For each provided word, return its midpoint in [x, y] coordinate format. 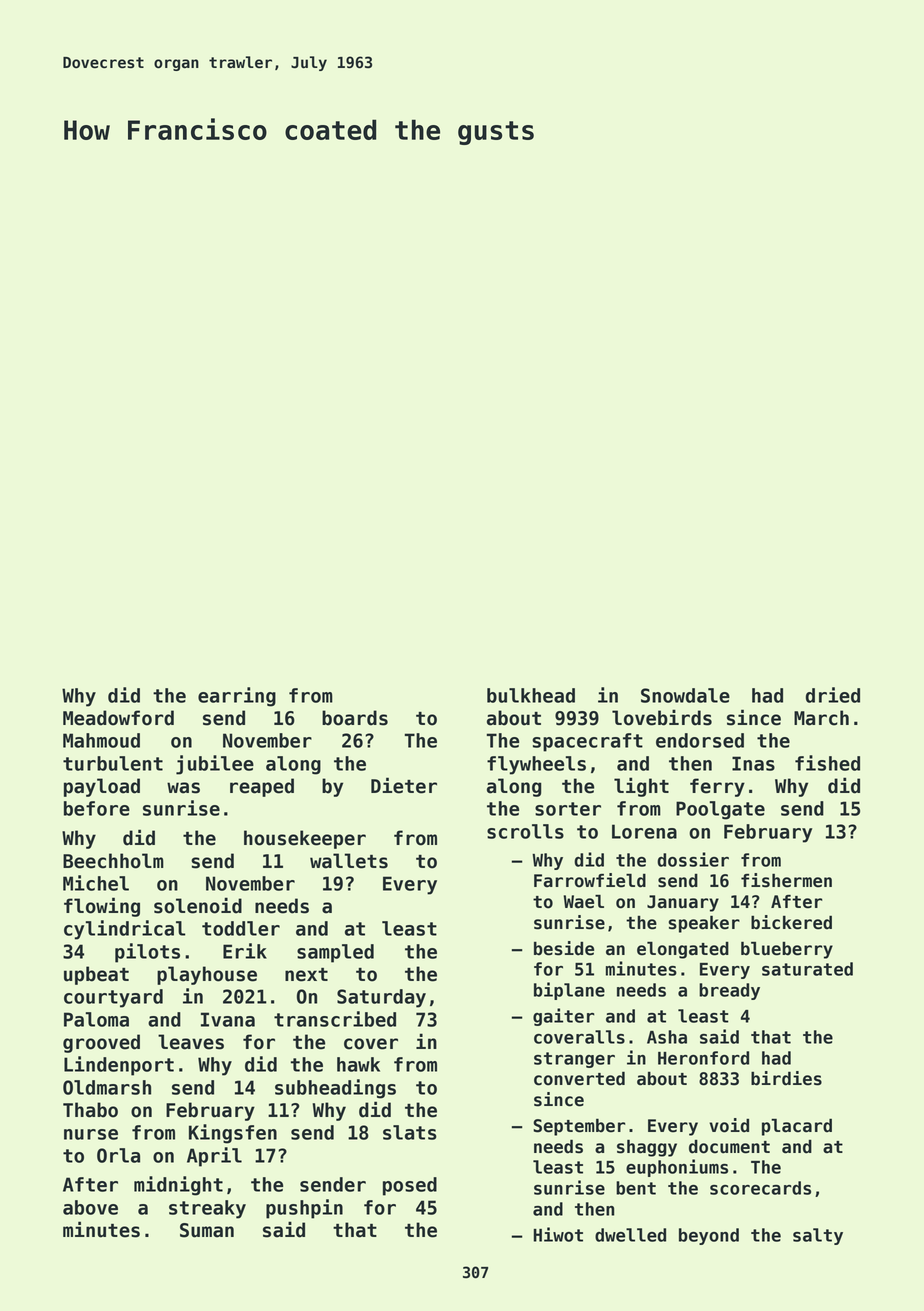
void [729, 1125]
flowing [102, 907]
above [90, 1207]
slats [410, 1132]
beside [564, 948]
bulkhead [531, 695]
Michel [96, 883]
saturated [807, 969]
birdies [786, 1078]
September [579, 1127]
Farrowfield [590, 880]
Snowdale [685, 695]
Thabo [90, 1110]
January [683, 903]
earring [237, 697]
